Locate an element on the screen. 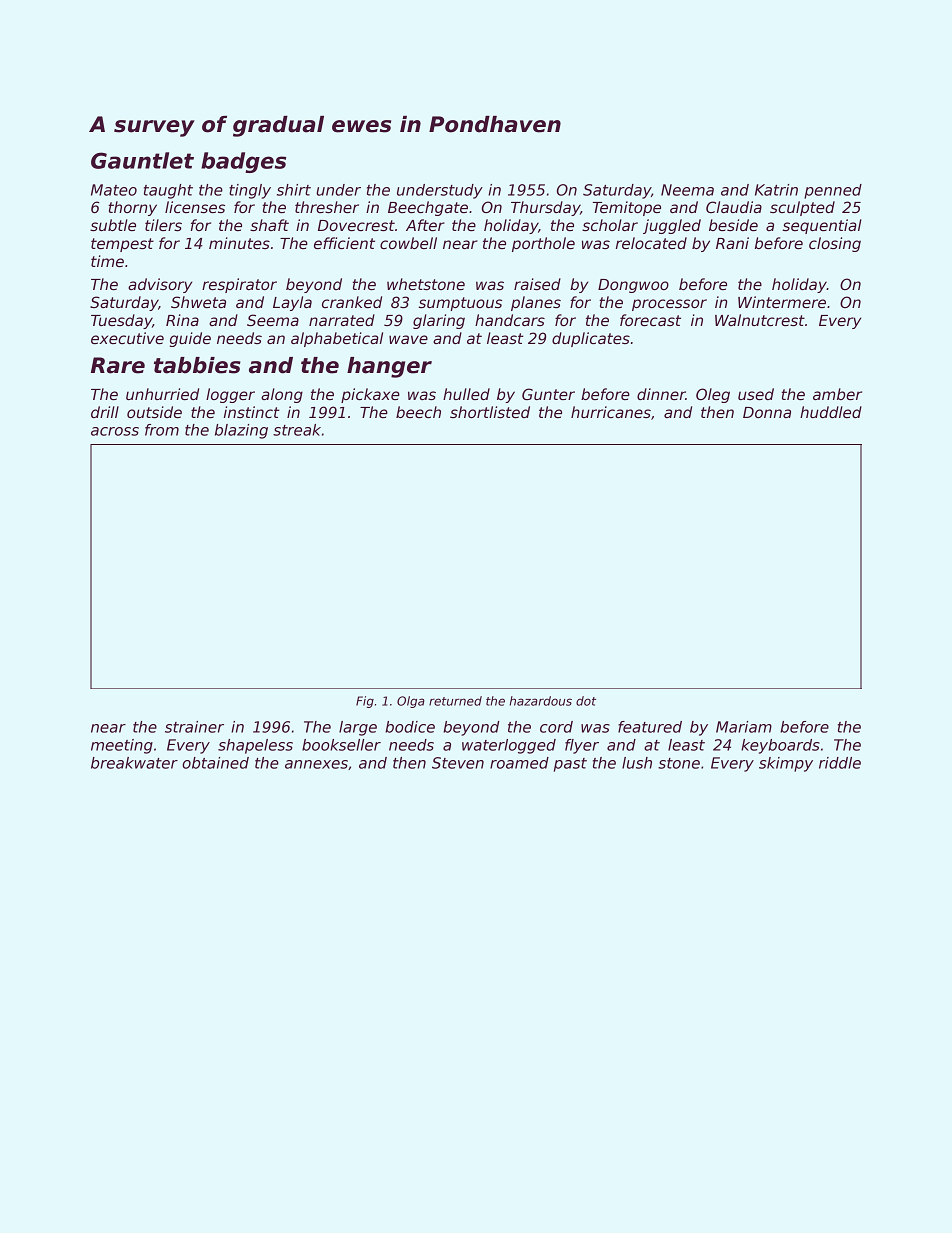 The image size is (952, 1233). Gauntlet is located at coordinates (142, 160).
